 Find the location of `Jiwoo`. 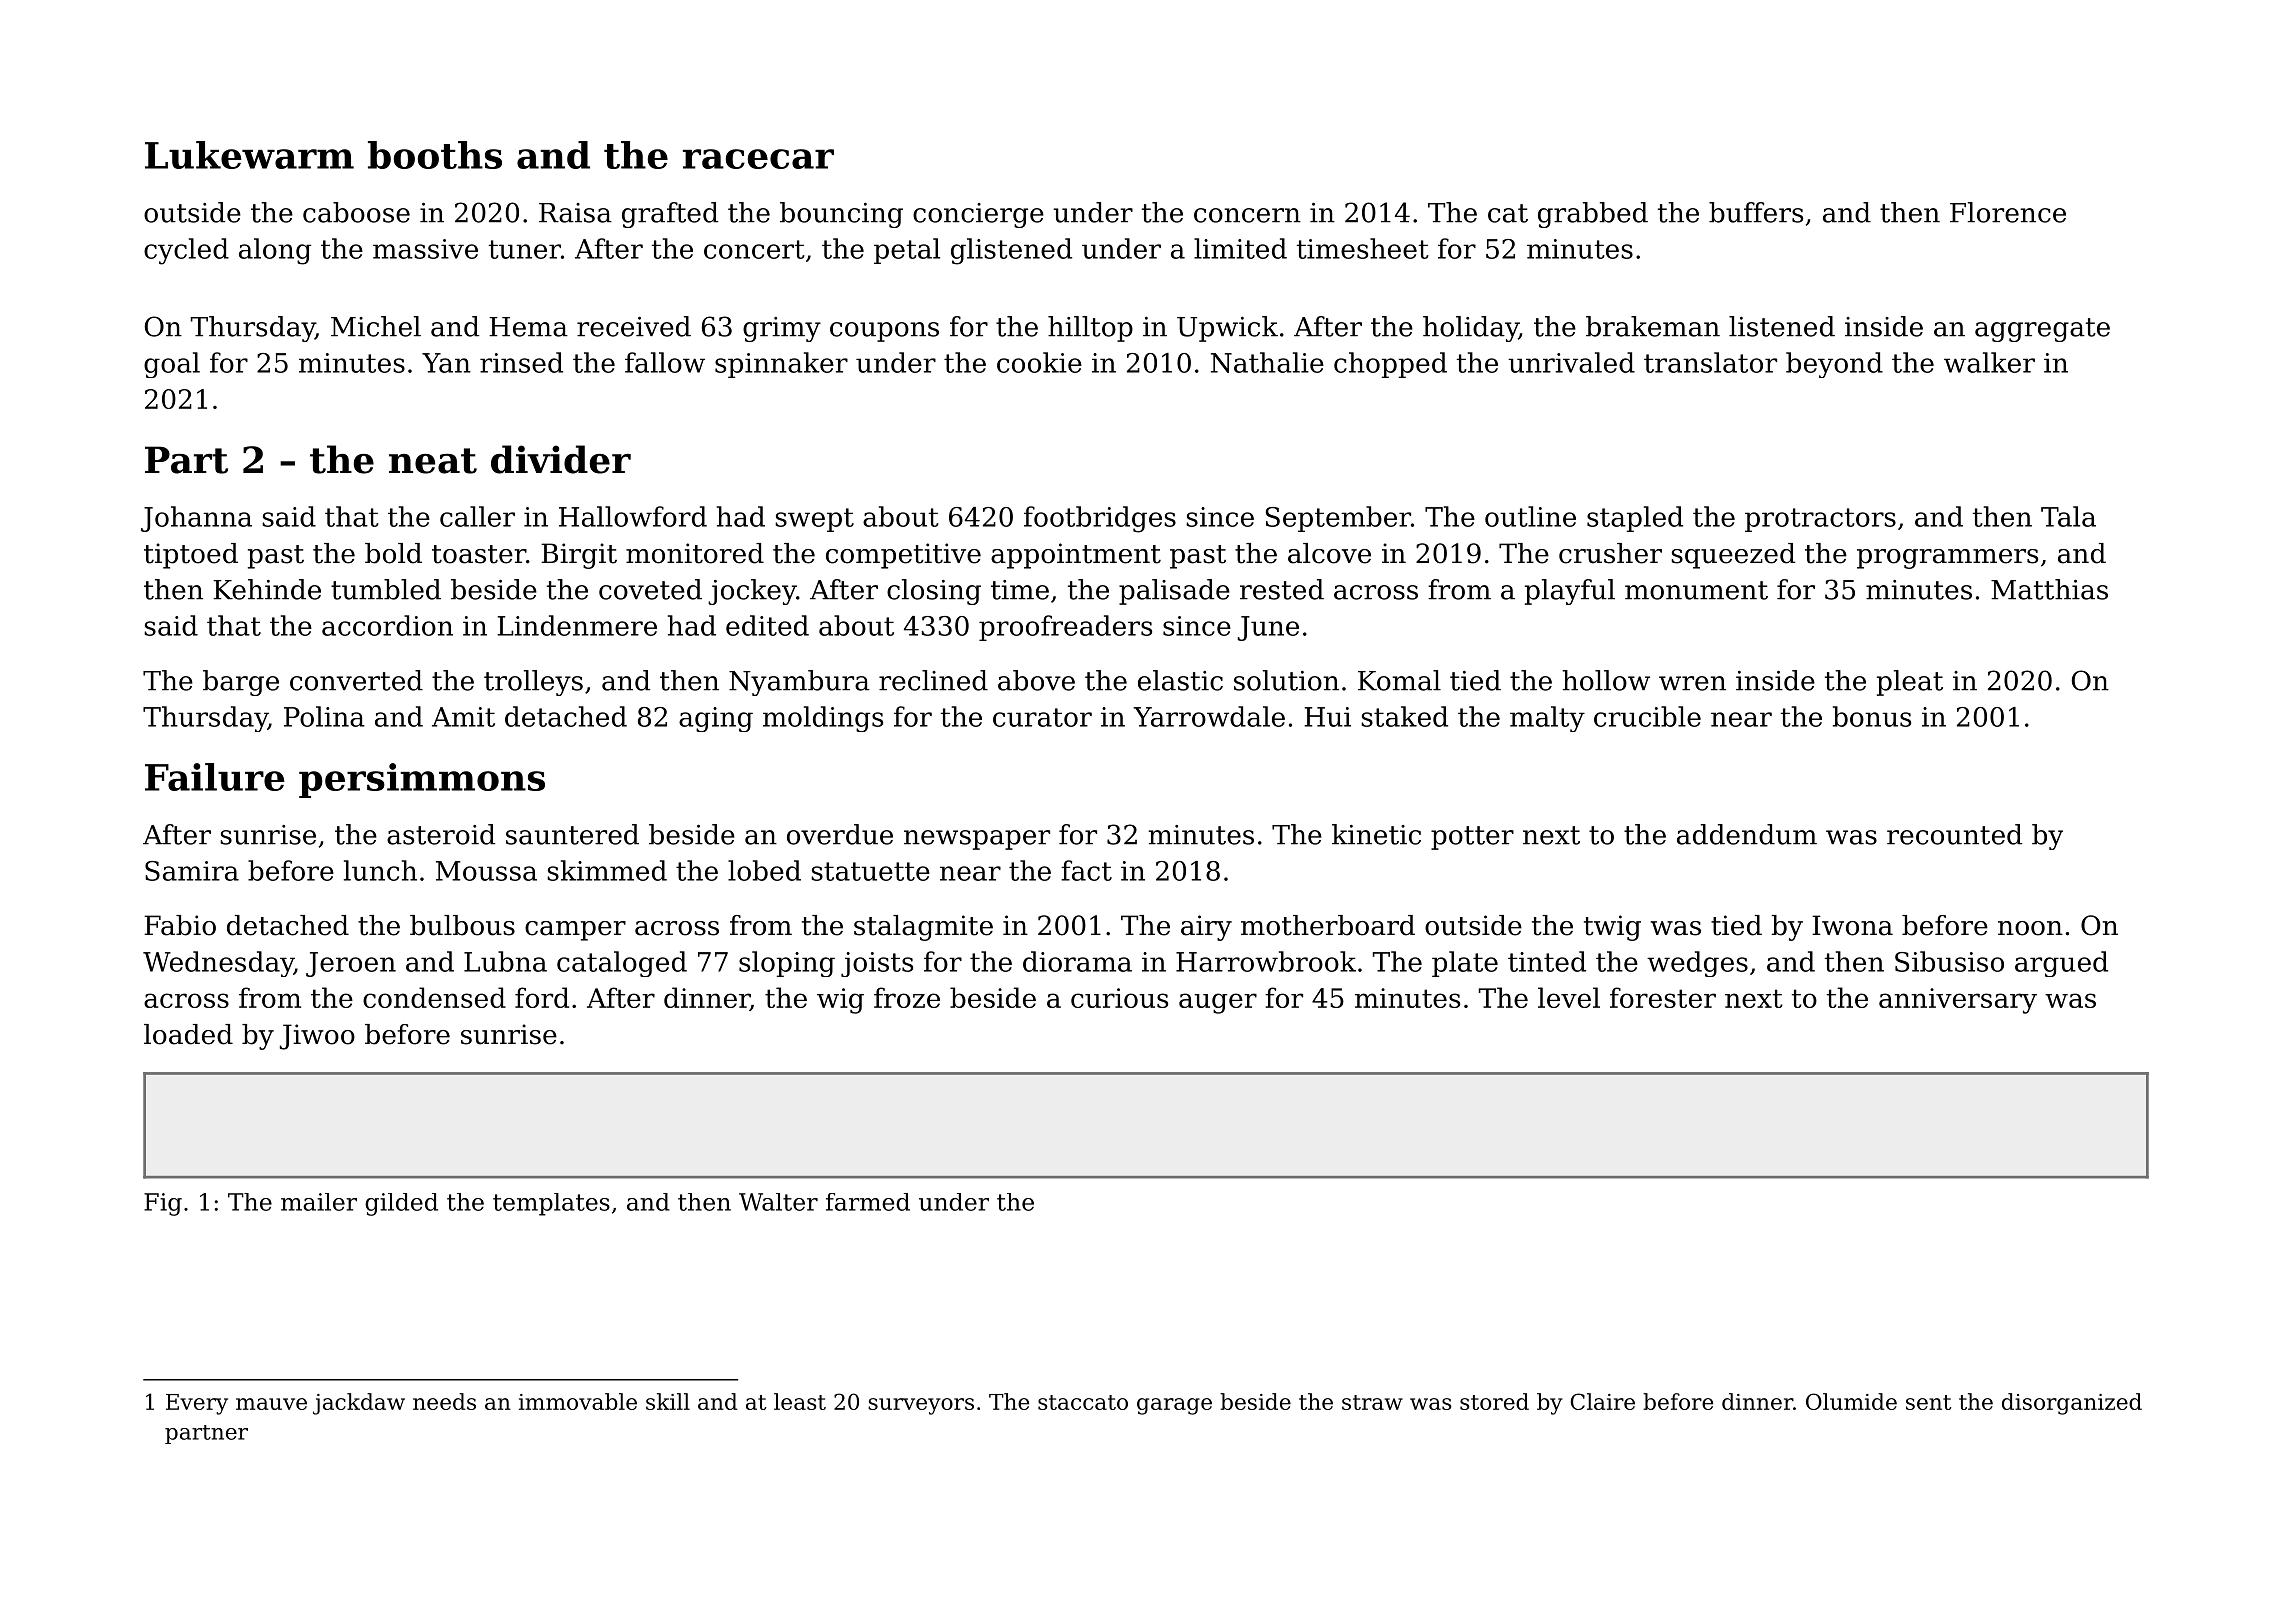

Jiwoo is located at coordinates (317, 1037).
